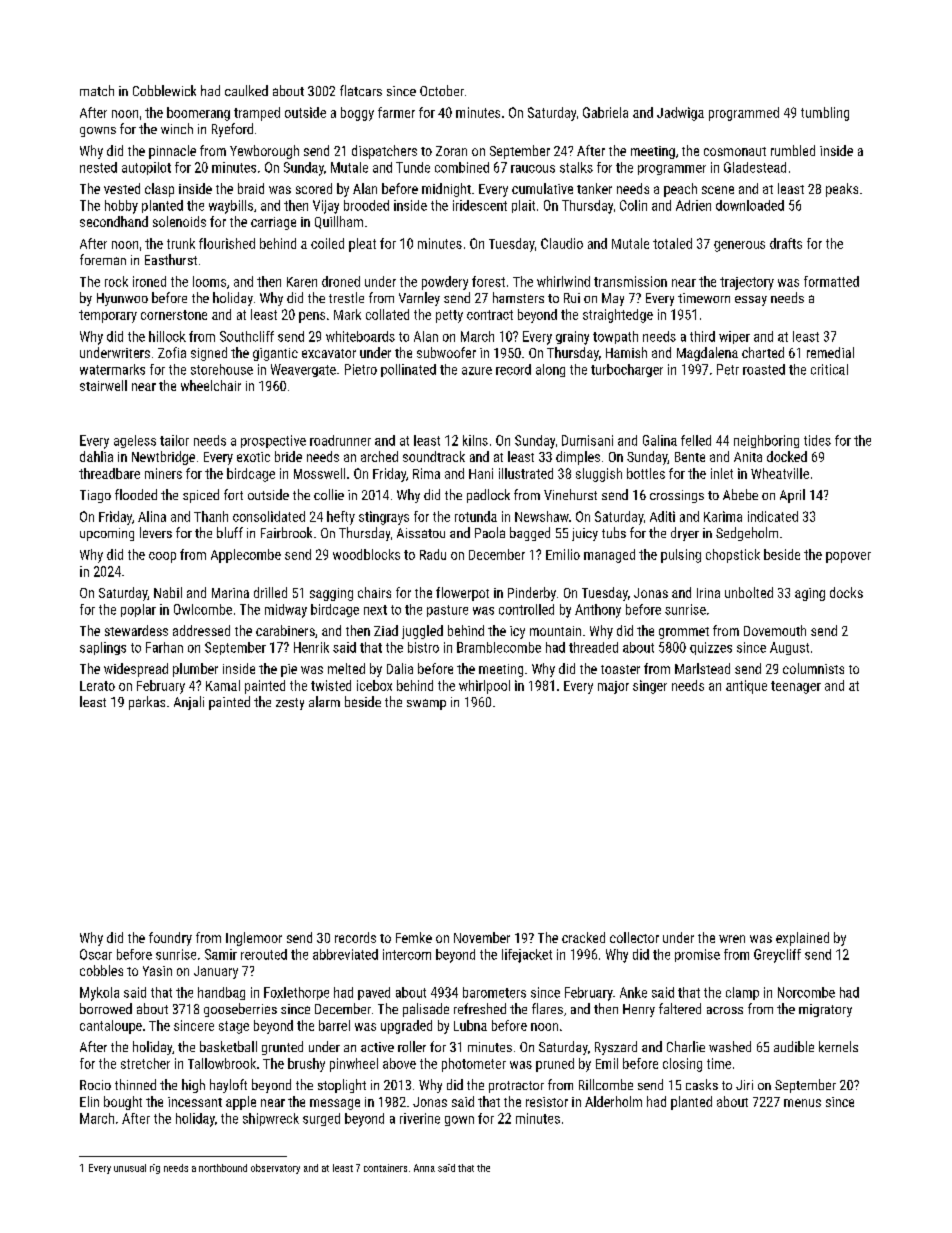  Describe the element at coordinates (749, 592) in the image. I see `unbolted` at that location.
